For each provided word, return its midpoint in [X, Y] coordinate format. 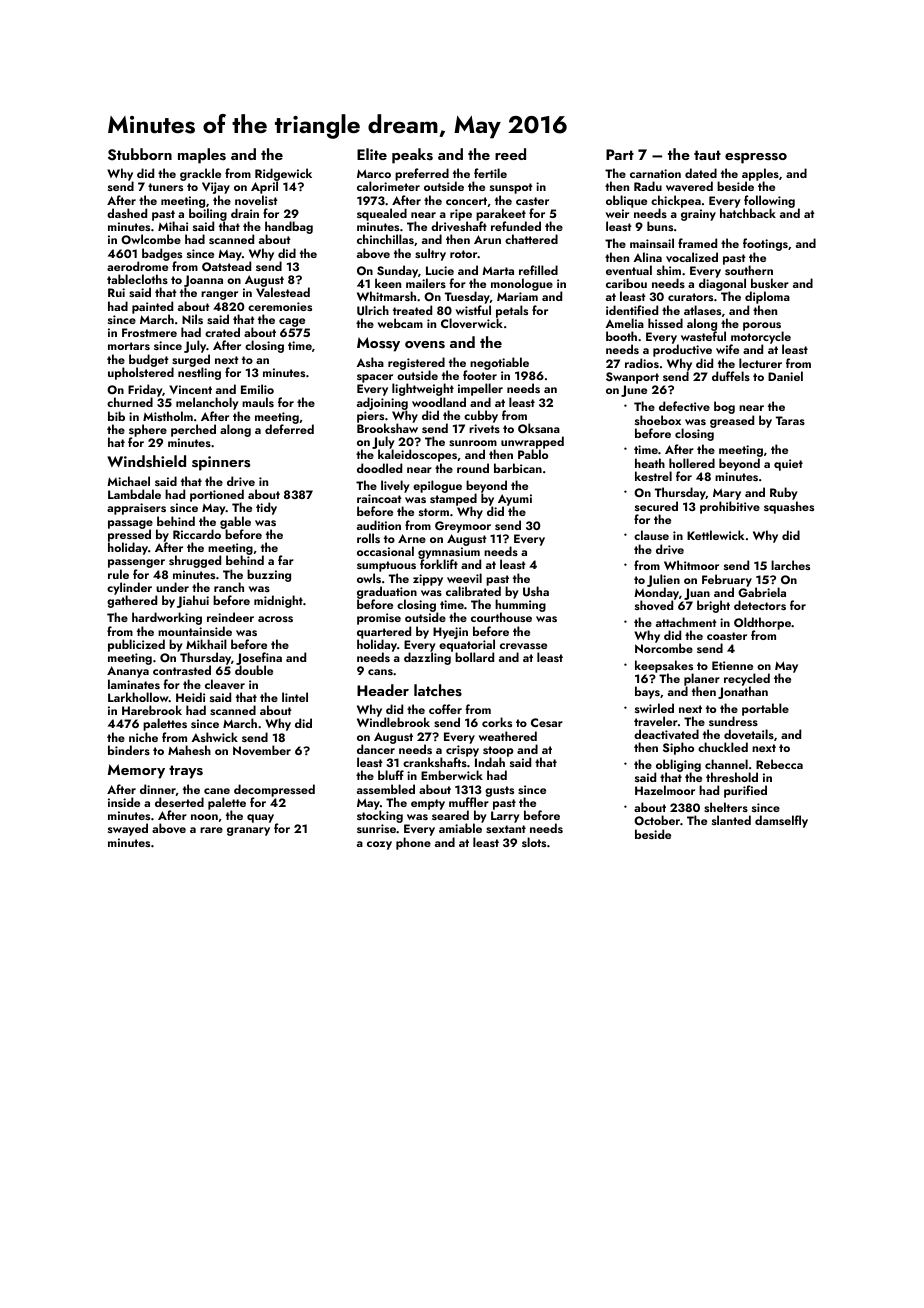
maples [202, 156]
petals [512, 311]
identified [632, 310]
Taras [790, 420]
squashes [789, 507]
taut [707, 155]
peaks [412, 156]
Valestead [283, 292]
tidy [266, 508]
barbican [518, 468]
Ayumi [515, 500]
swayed [128, 829]
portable [765, 709]
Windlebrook [393, 722]
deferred [289, 429]
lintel [295, 697]
